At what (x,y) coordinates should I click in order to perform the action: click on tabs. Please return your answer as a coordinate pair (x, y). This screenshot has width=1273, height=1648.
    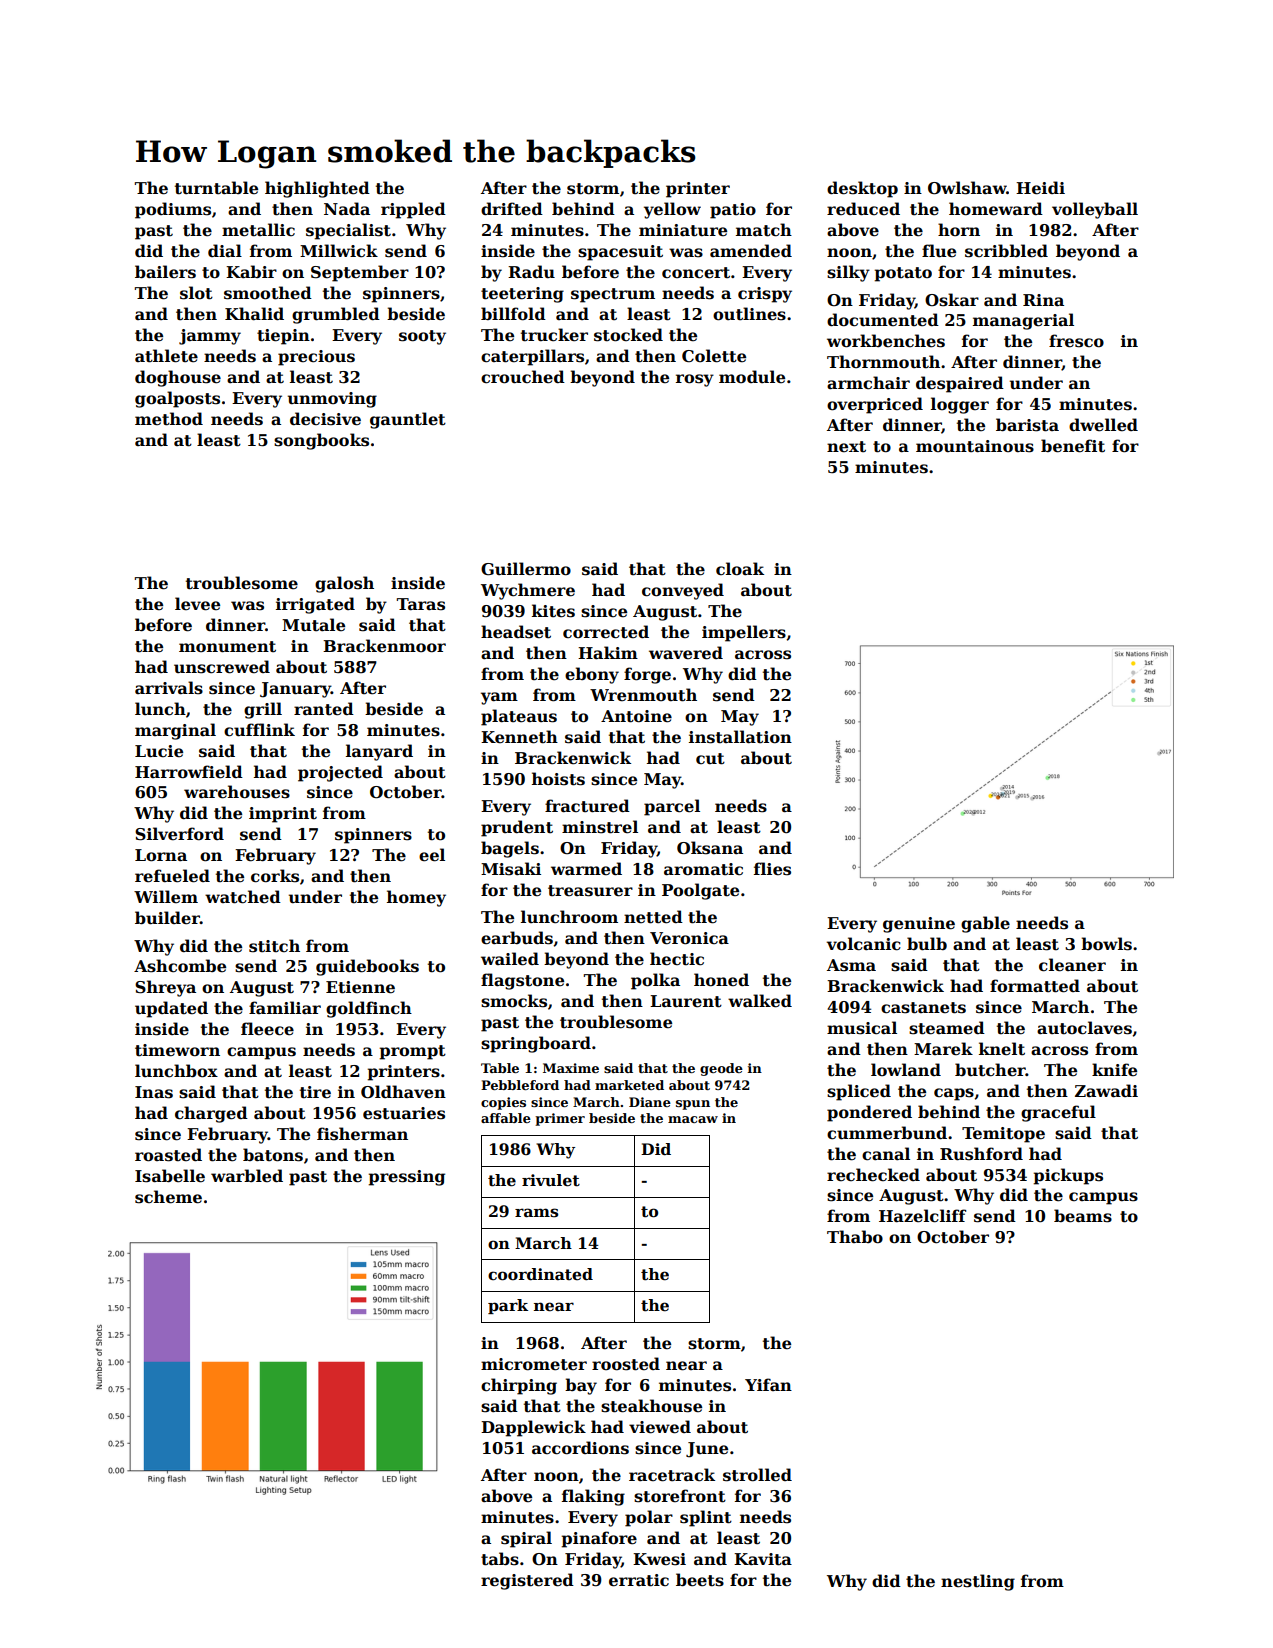
    Looking at the image, I should click on (500, 1559).
